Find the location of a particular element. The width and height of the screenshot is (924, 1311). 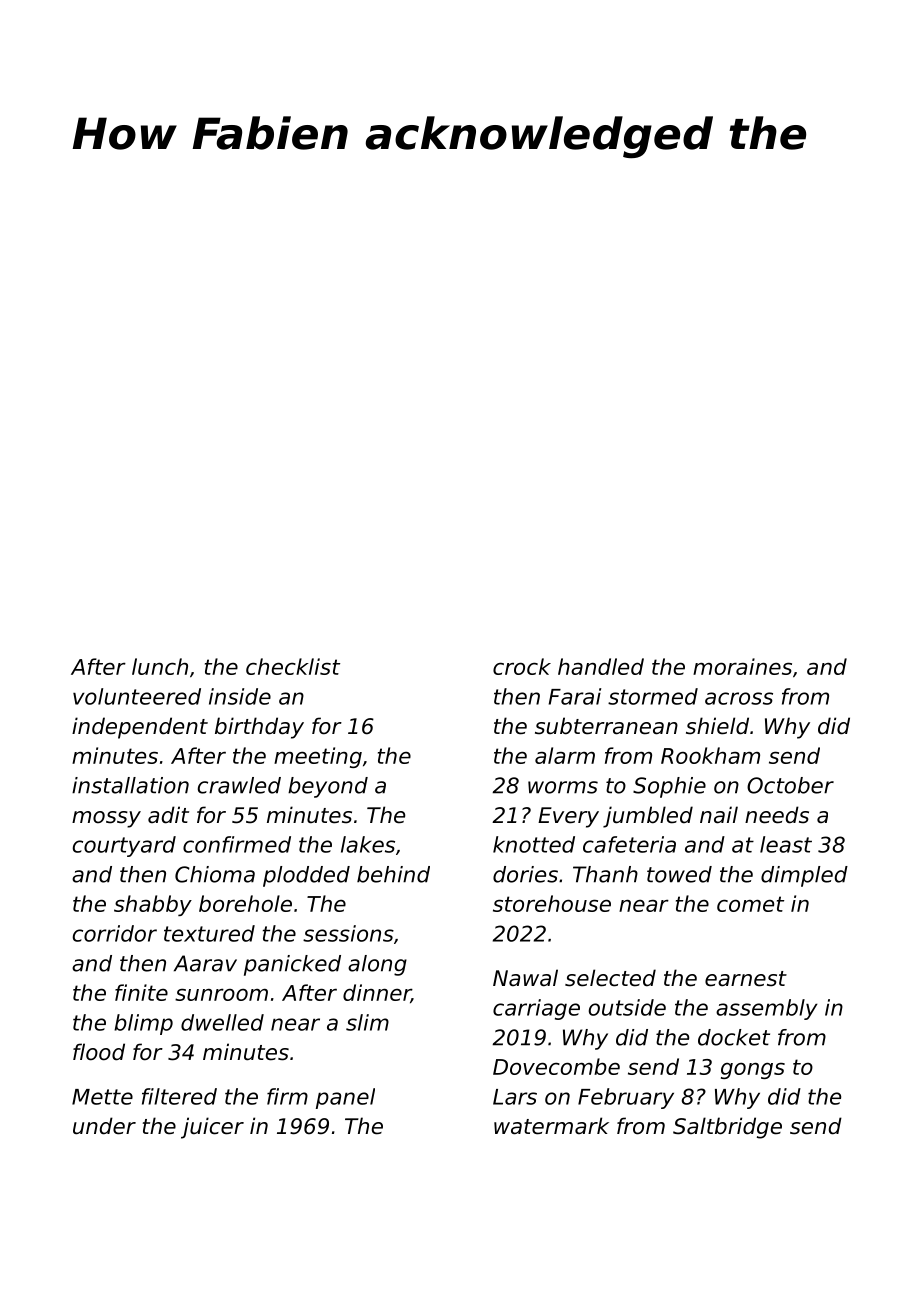

earnest is located at coordinates (746, 979).
